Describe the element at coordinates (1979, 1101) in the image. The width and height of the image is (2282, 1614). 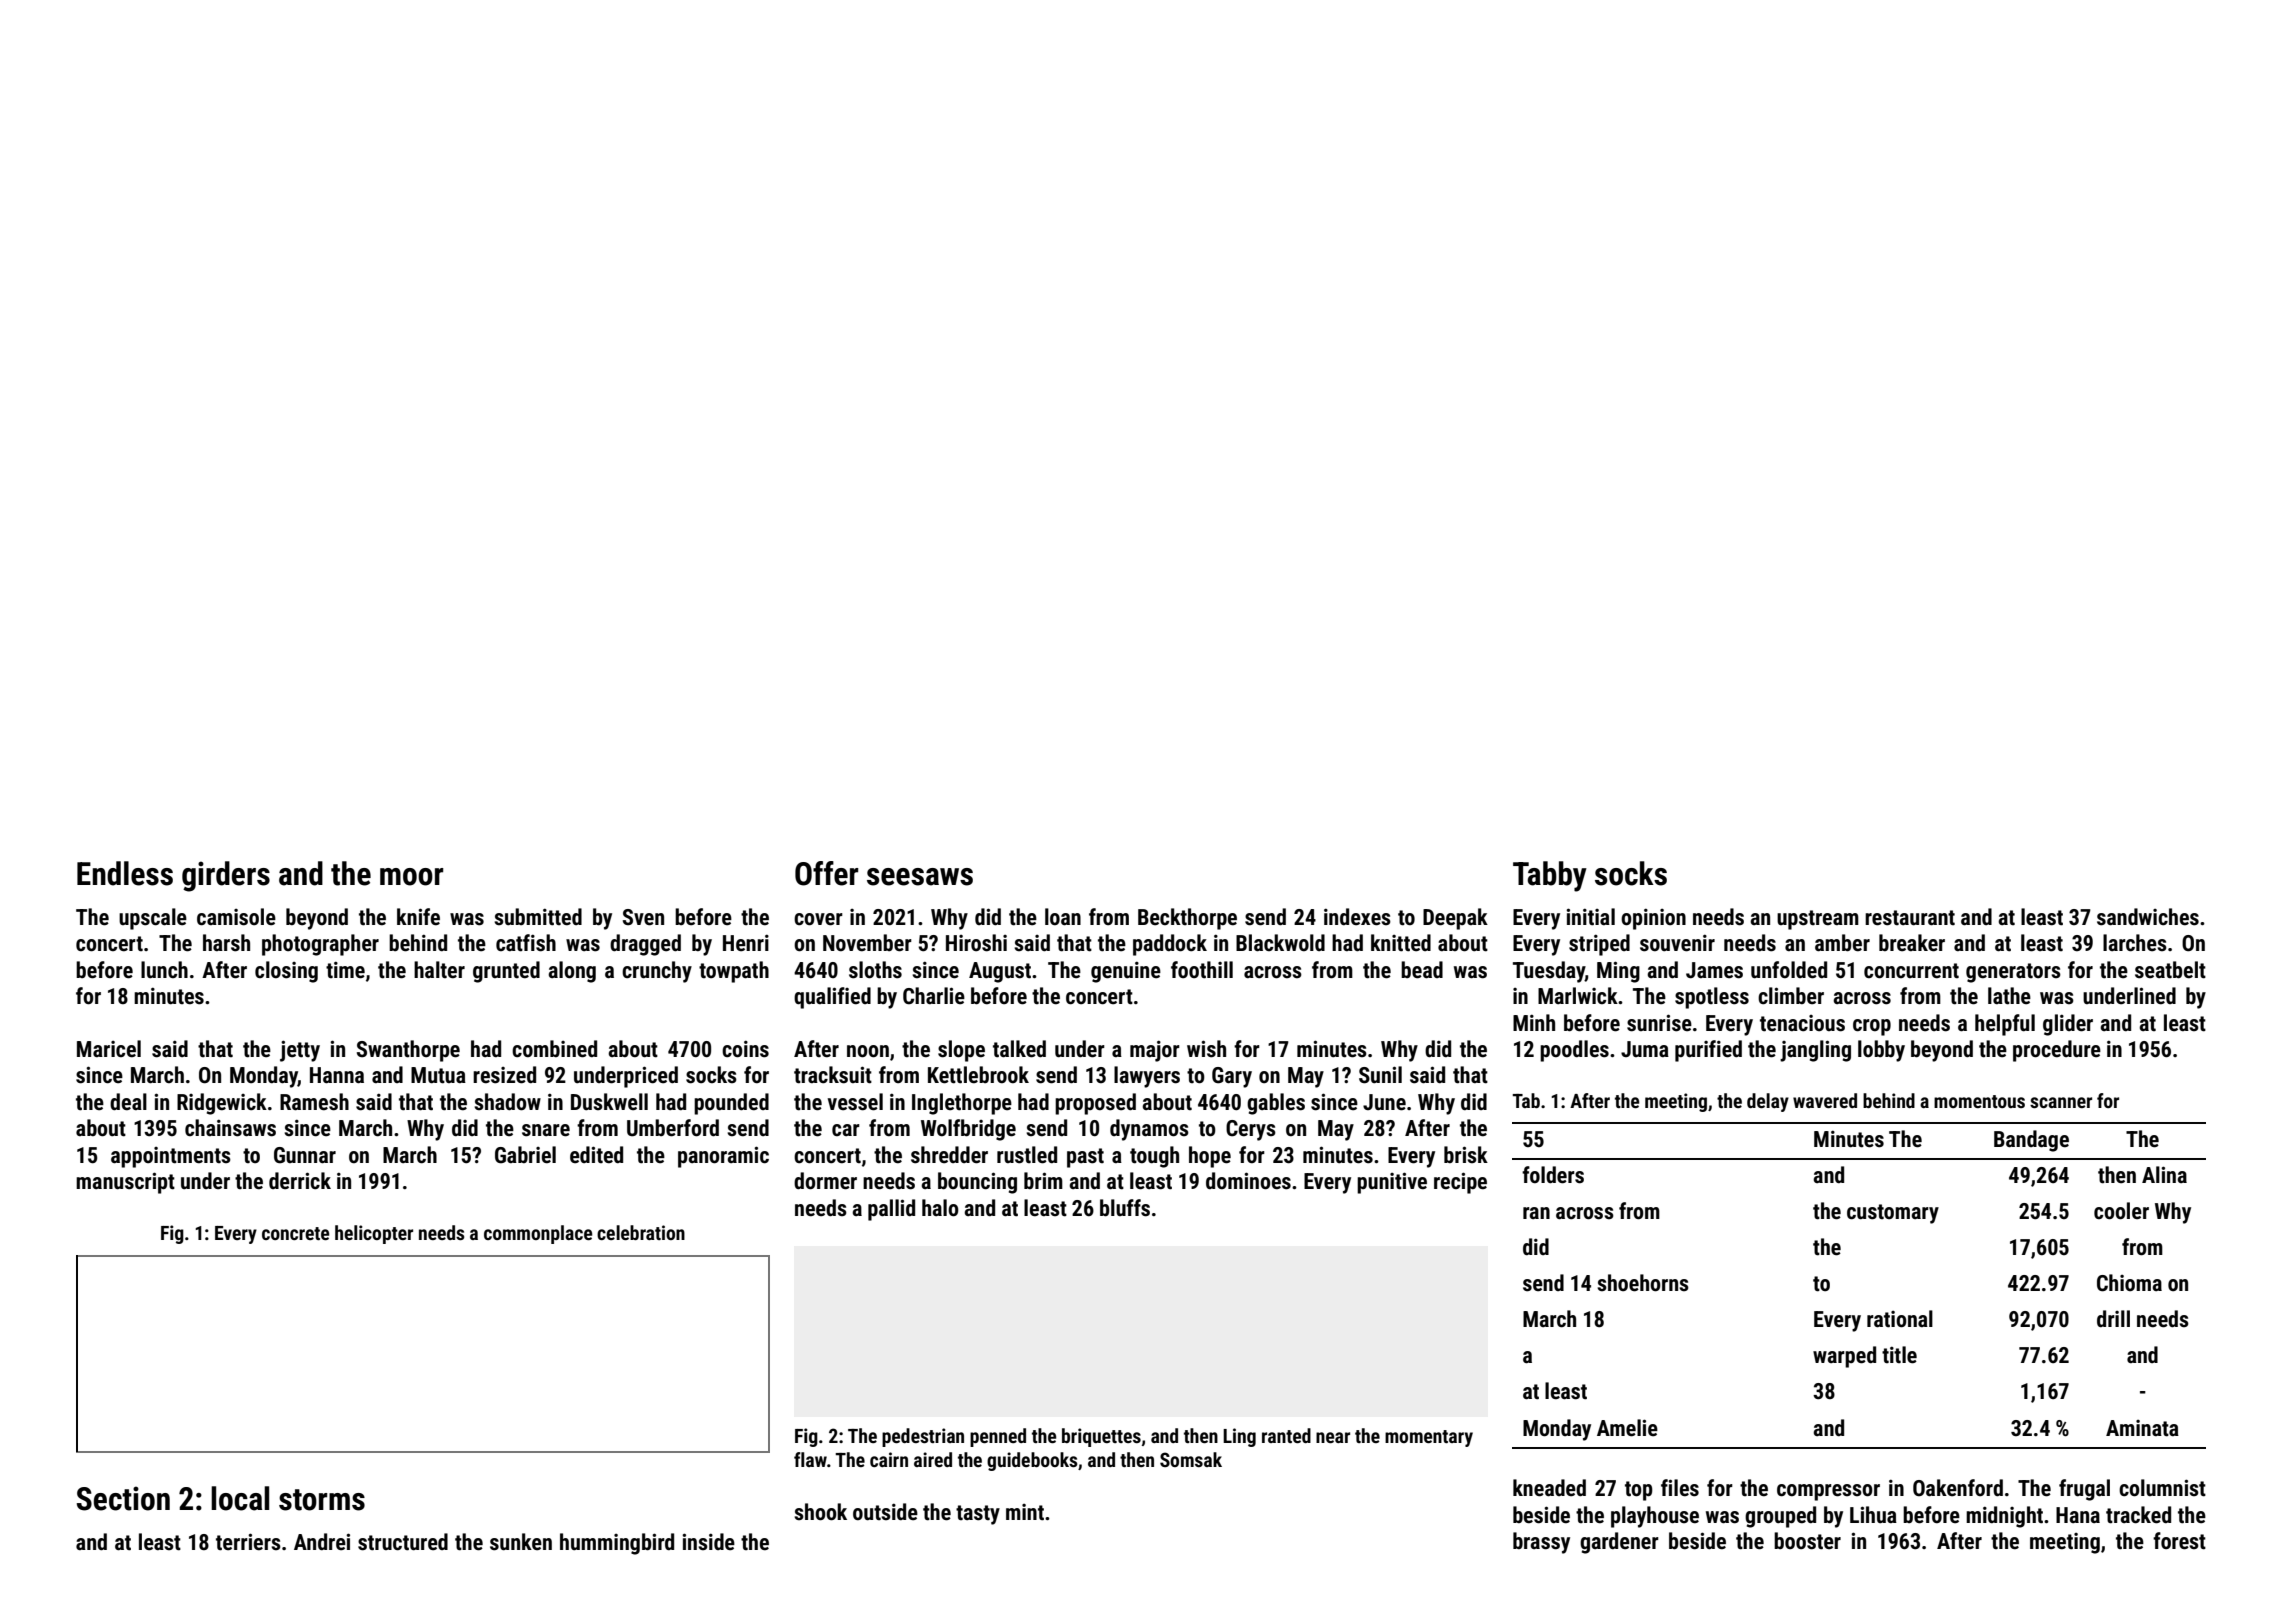
I see `momentous` at that location.
